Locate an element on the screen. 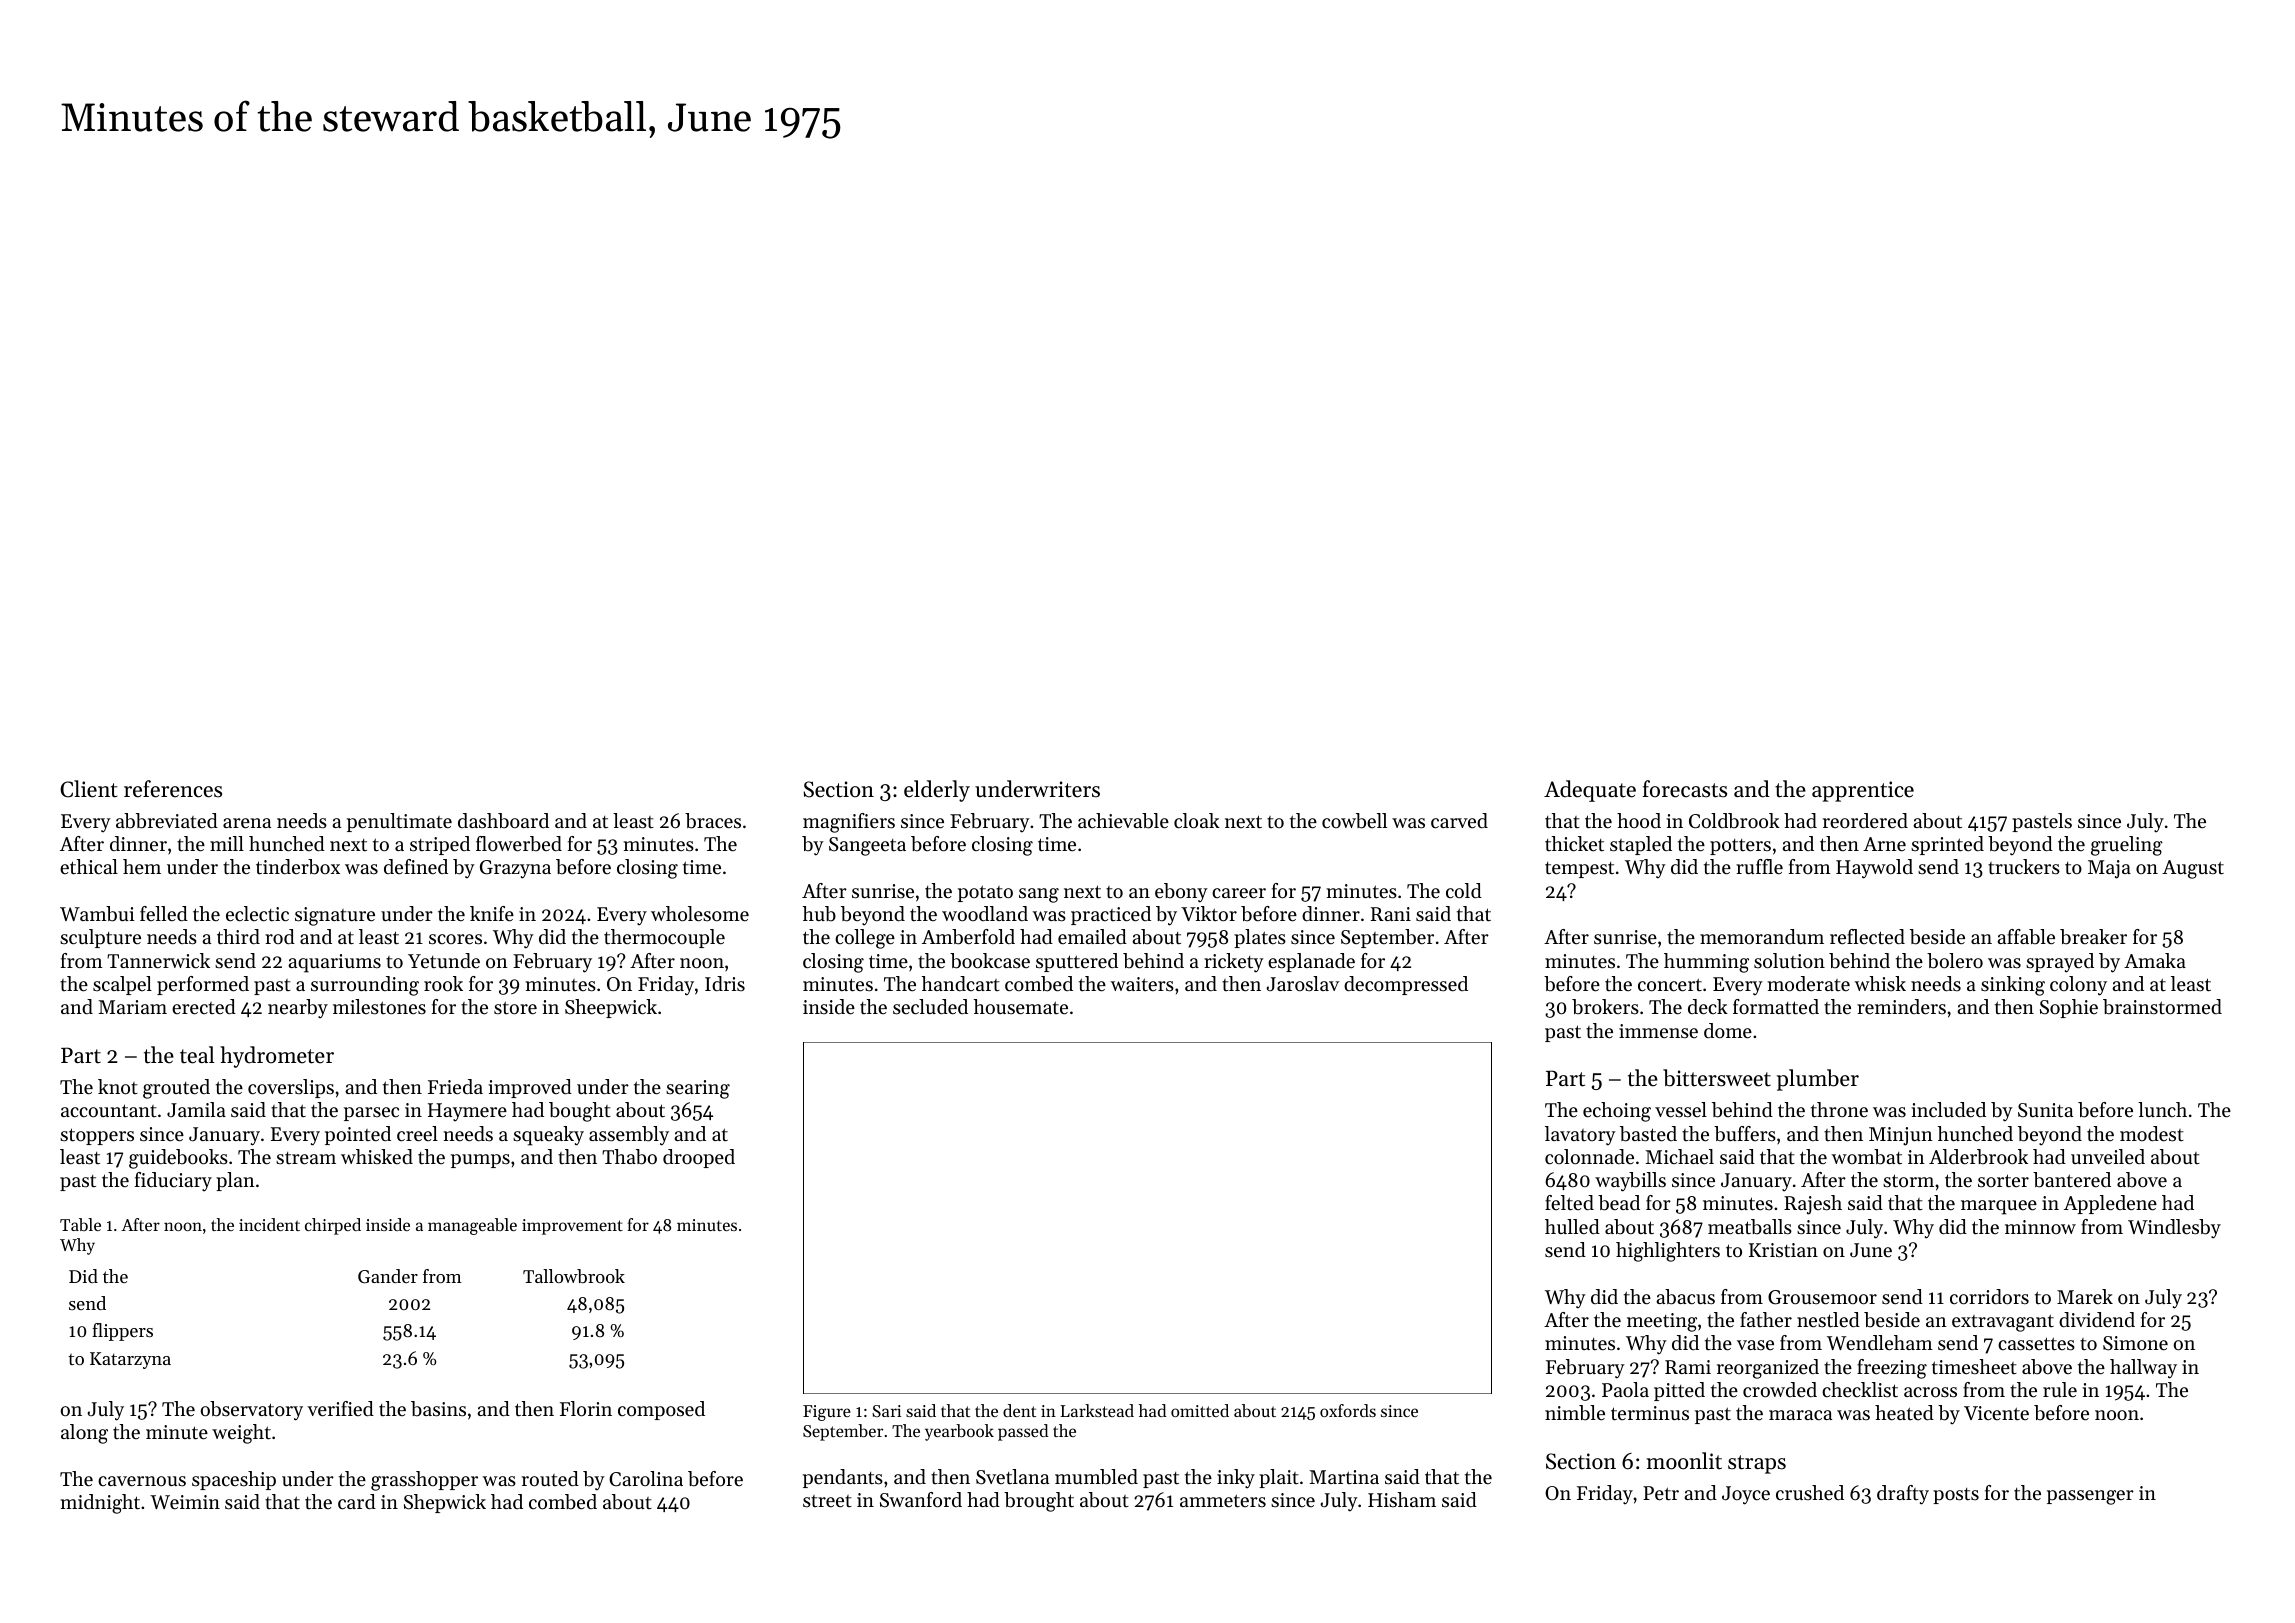 This screenshot has width=2295, height=1623. Hisham is located at coordinates (1402, 1500).
